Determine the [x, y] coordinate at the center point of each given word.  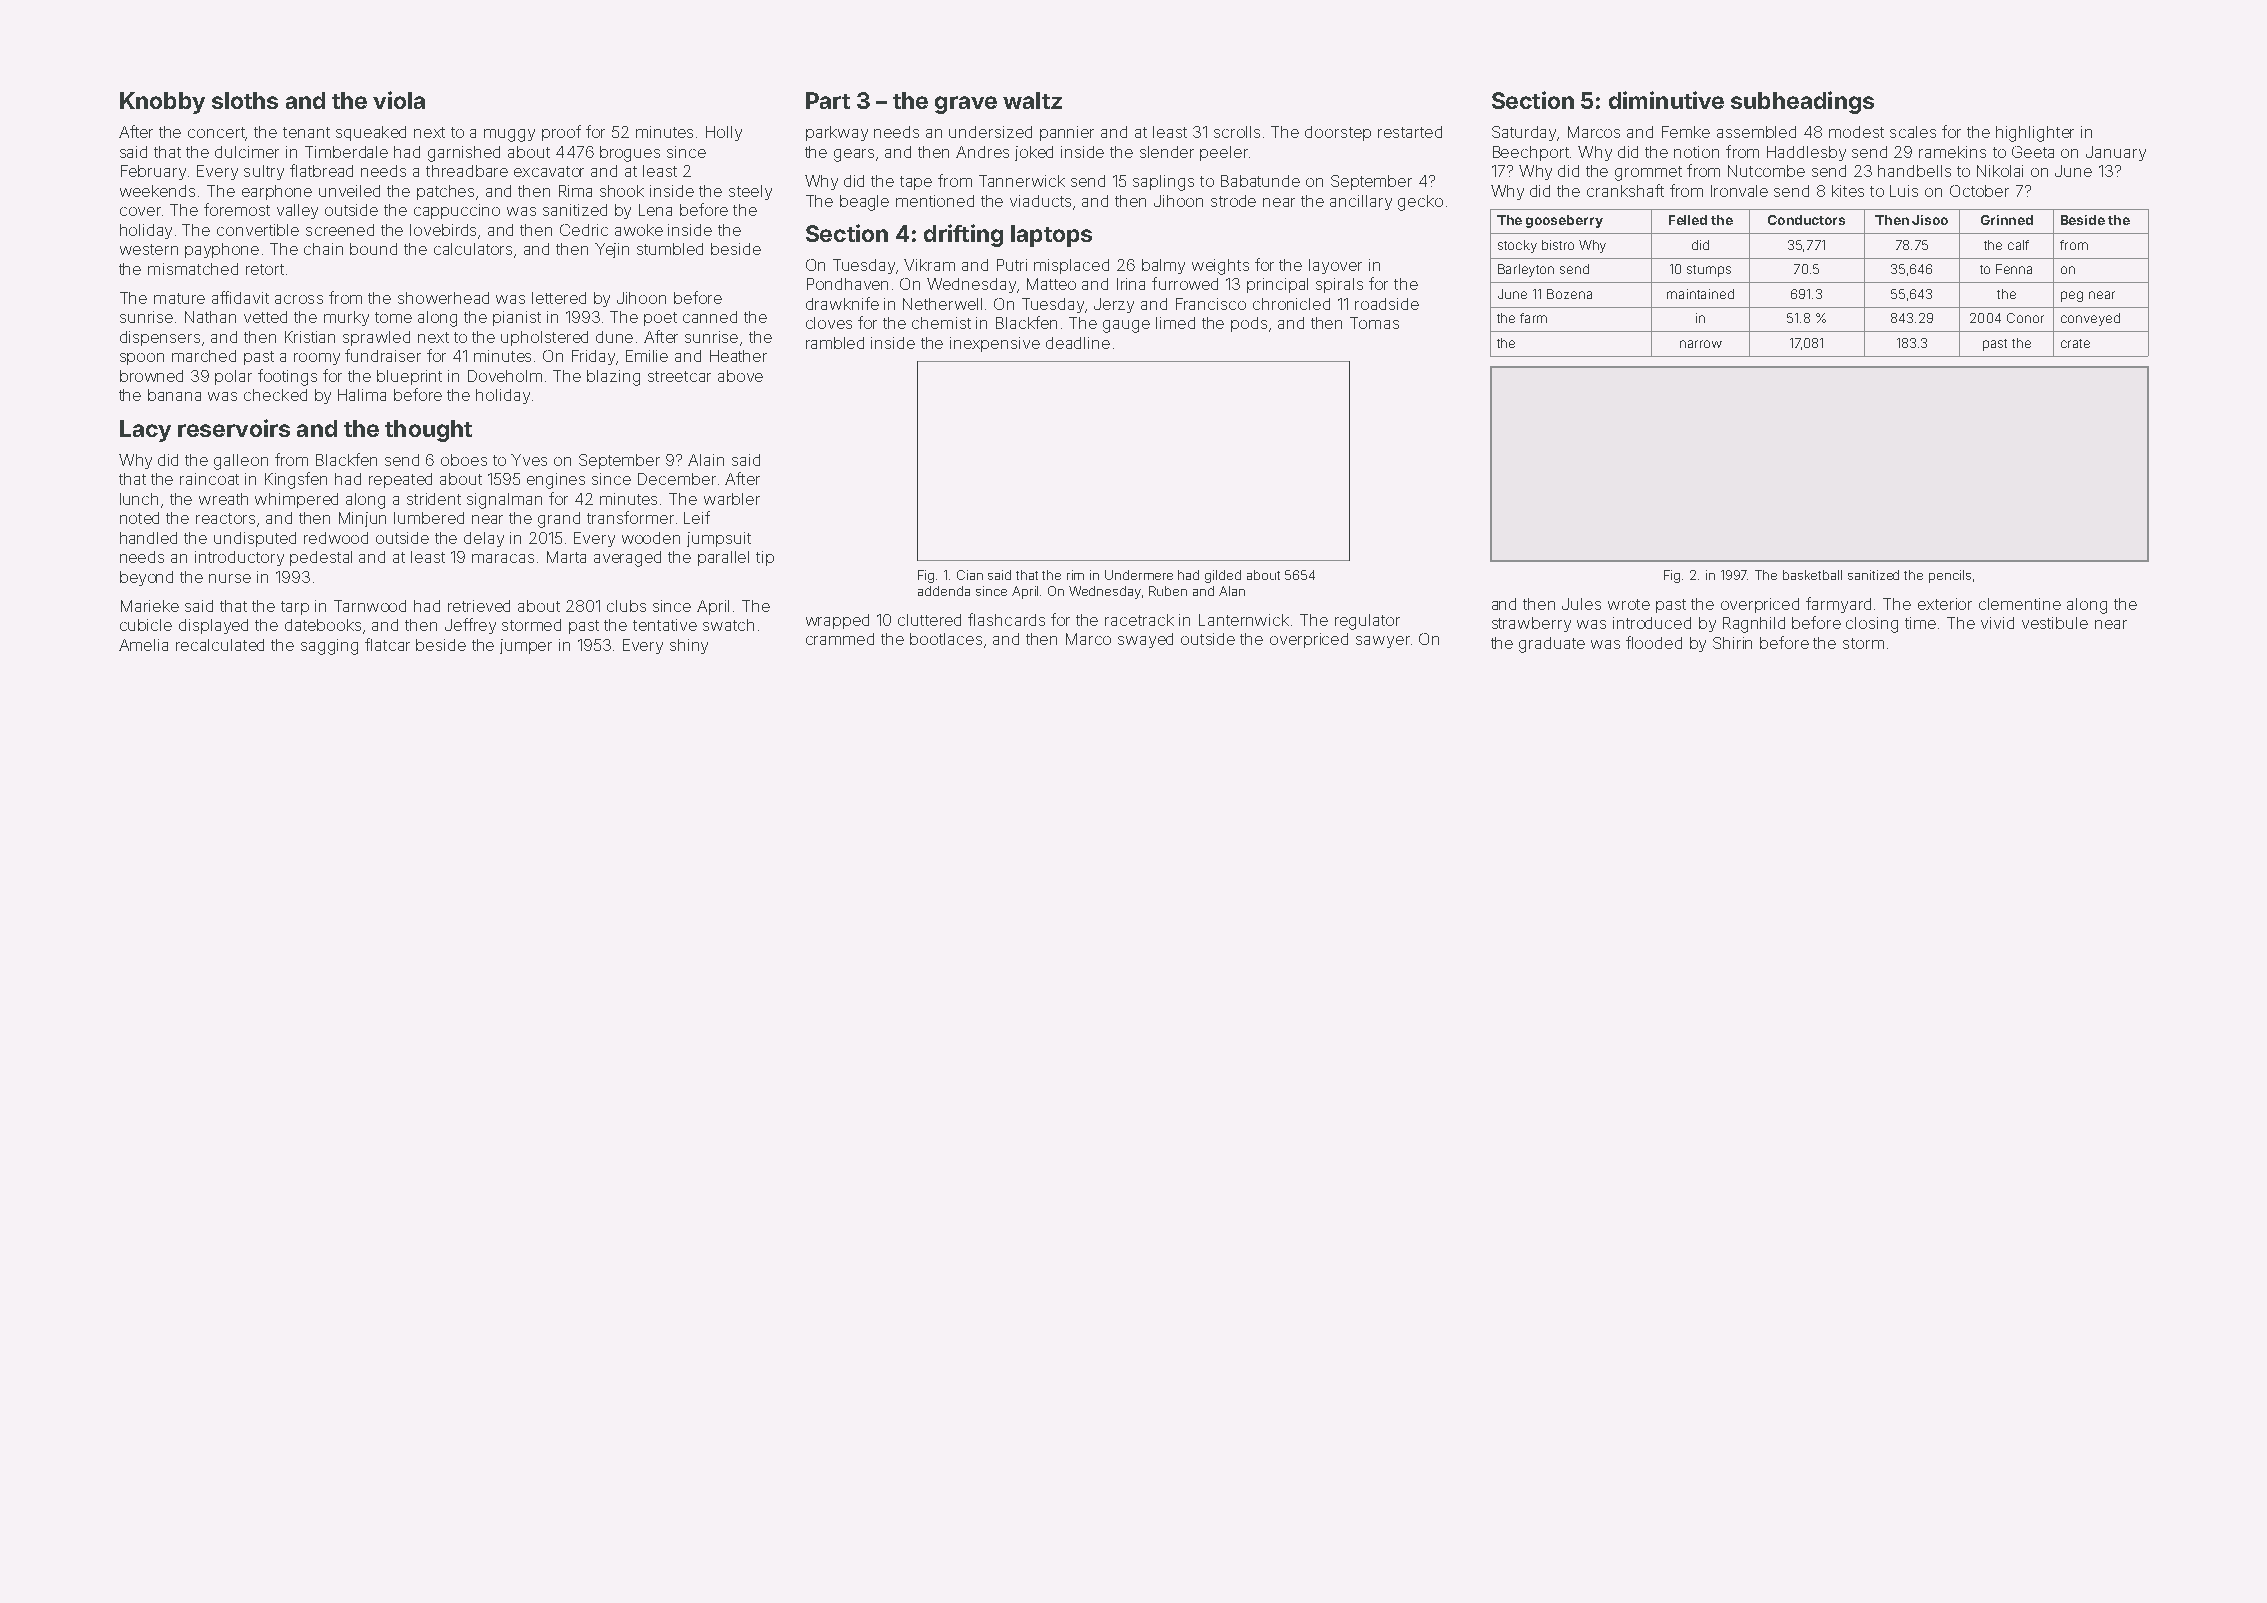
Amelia [143, 645]
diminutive [1666, 100]
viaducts [1040, 201]
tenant [306, 132]
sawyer [1383, 642]
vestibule [2055, 623]
